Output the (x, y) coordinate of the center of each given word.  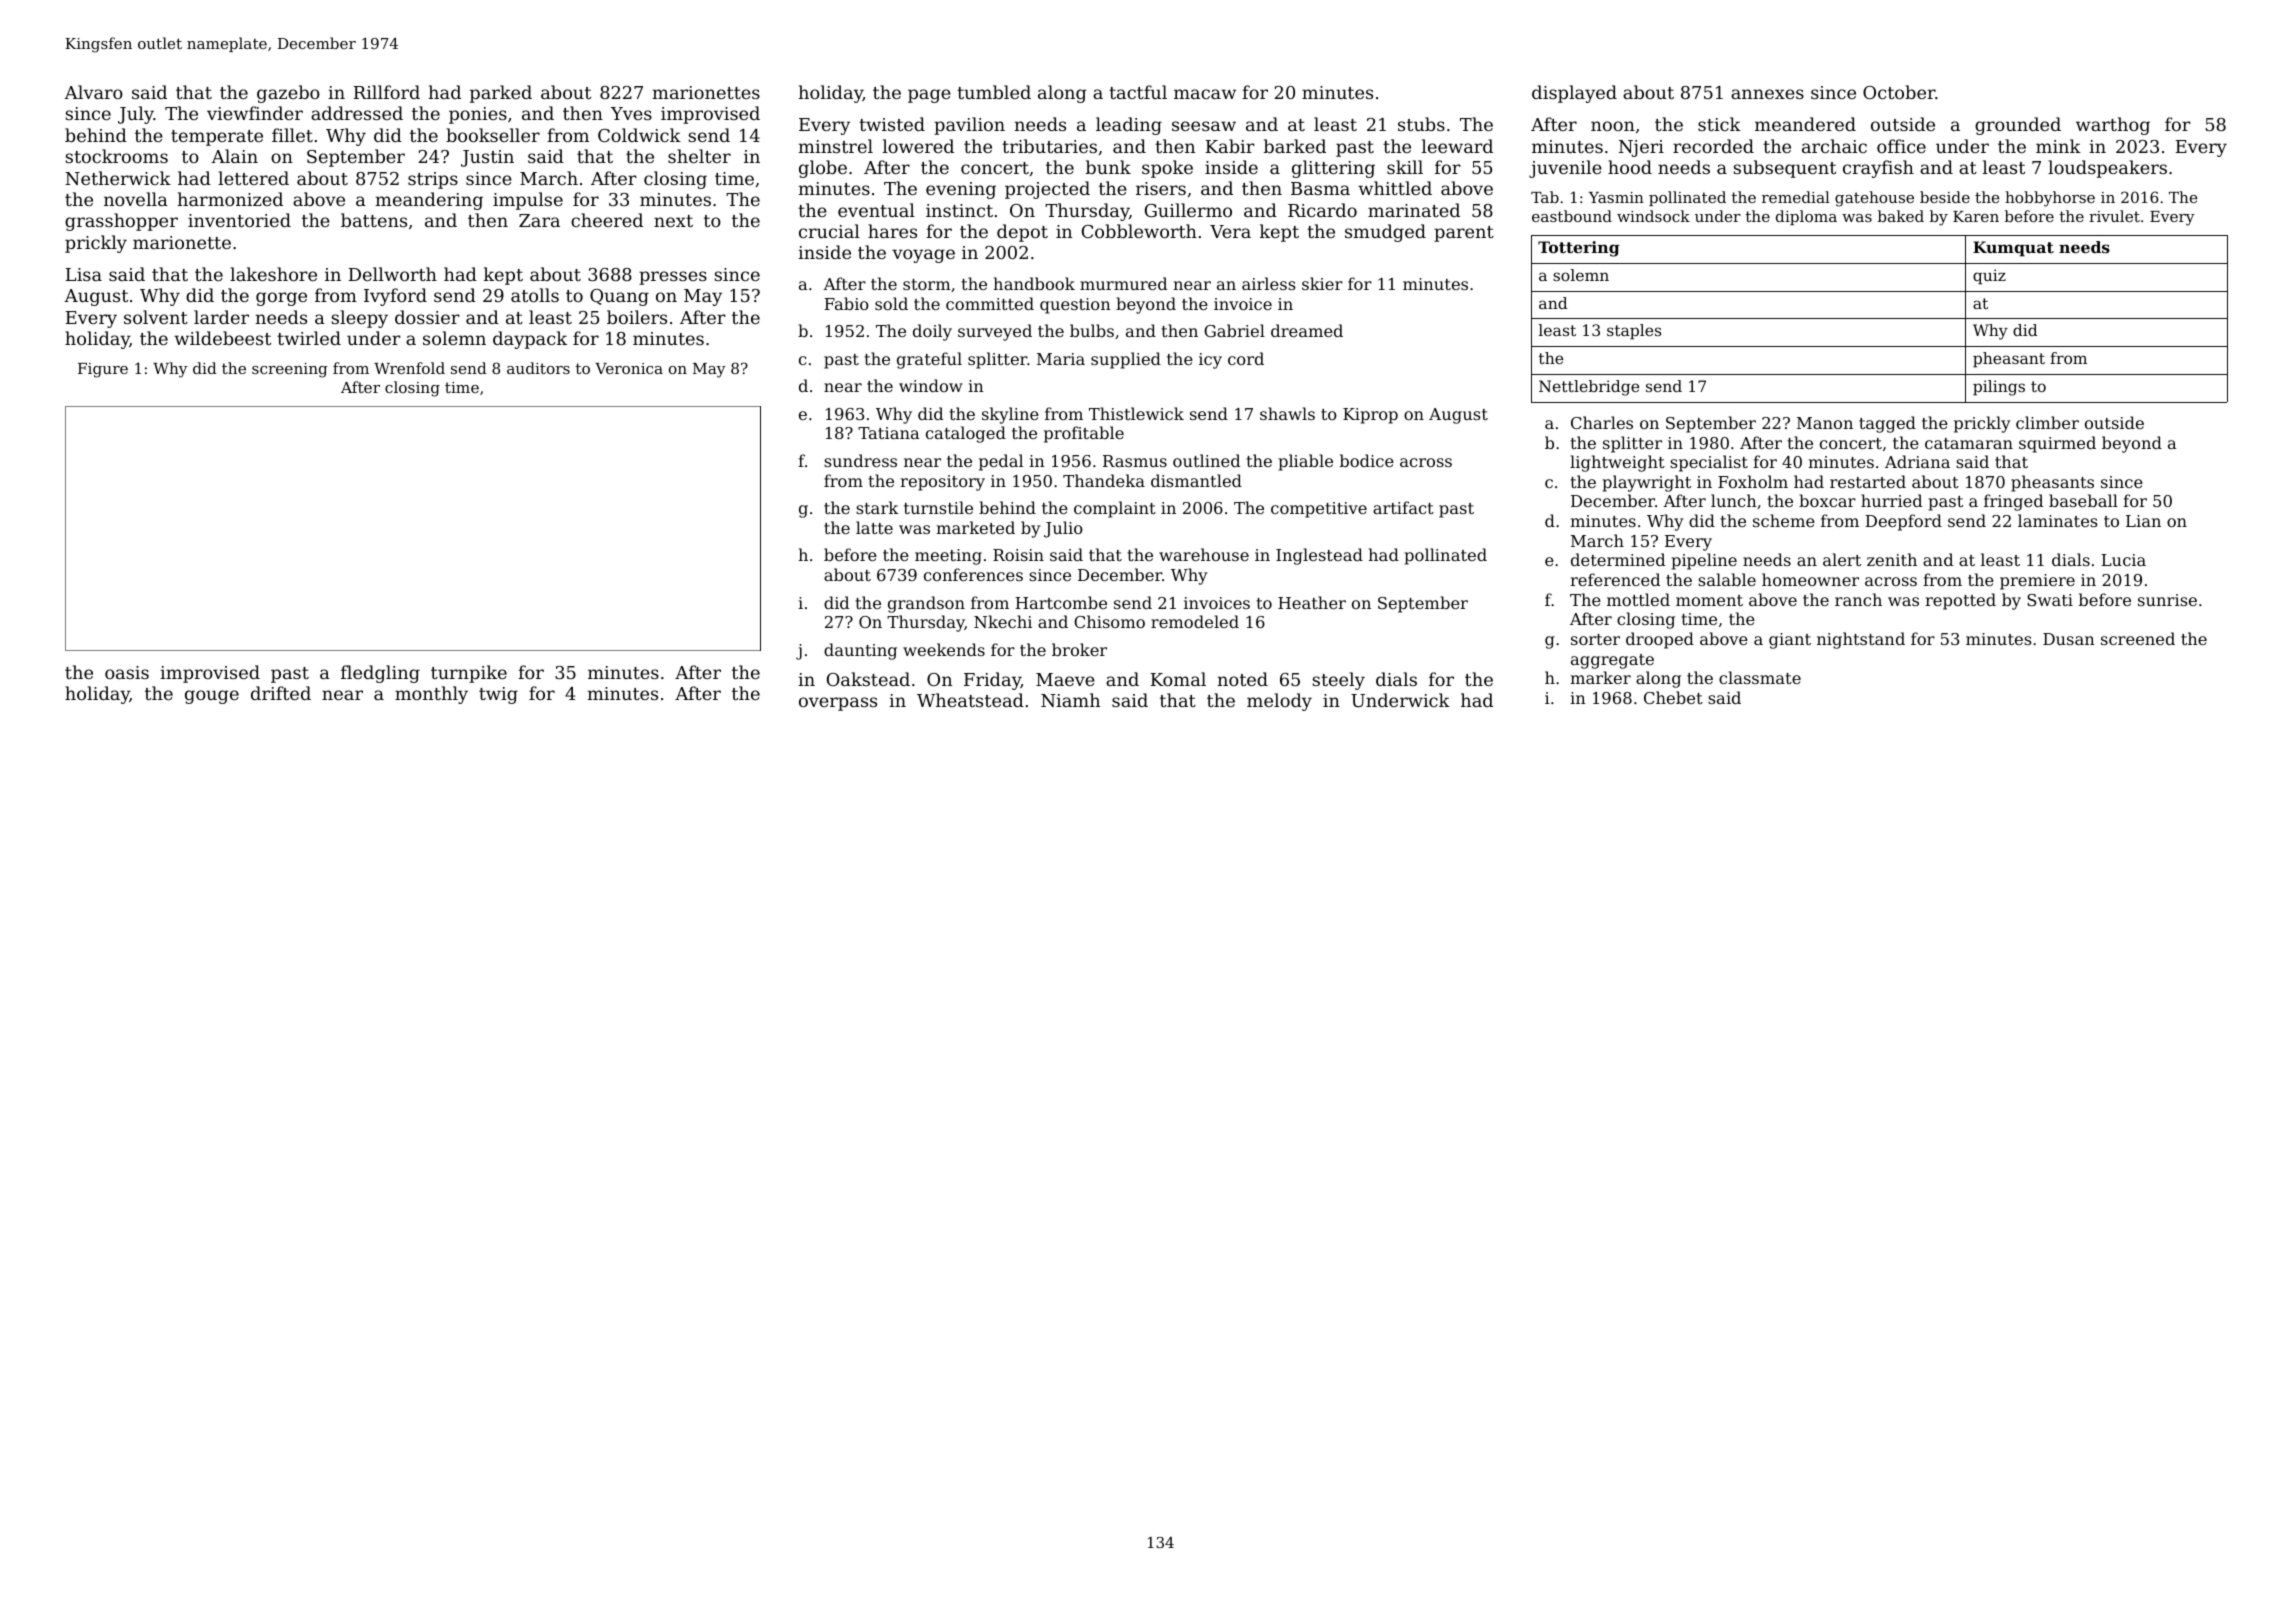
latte (874, 527)
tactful (1138, 92)
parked (501, 94)
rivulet (2114, 216)
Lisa (84, 274)
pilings (1999, 388)
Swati (2050, 600)
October (1899, 92)
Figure (103, 370)
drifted (281, 693)
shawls (1287, 413)
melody (1279, 702)
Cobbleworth (1139, 231)
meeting (948, 557)
